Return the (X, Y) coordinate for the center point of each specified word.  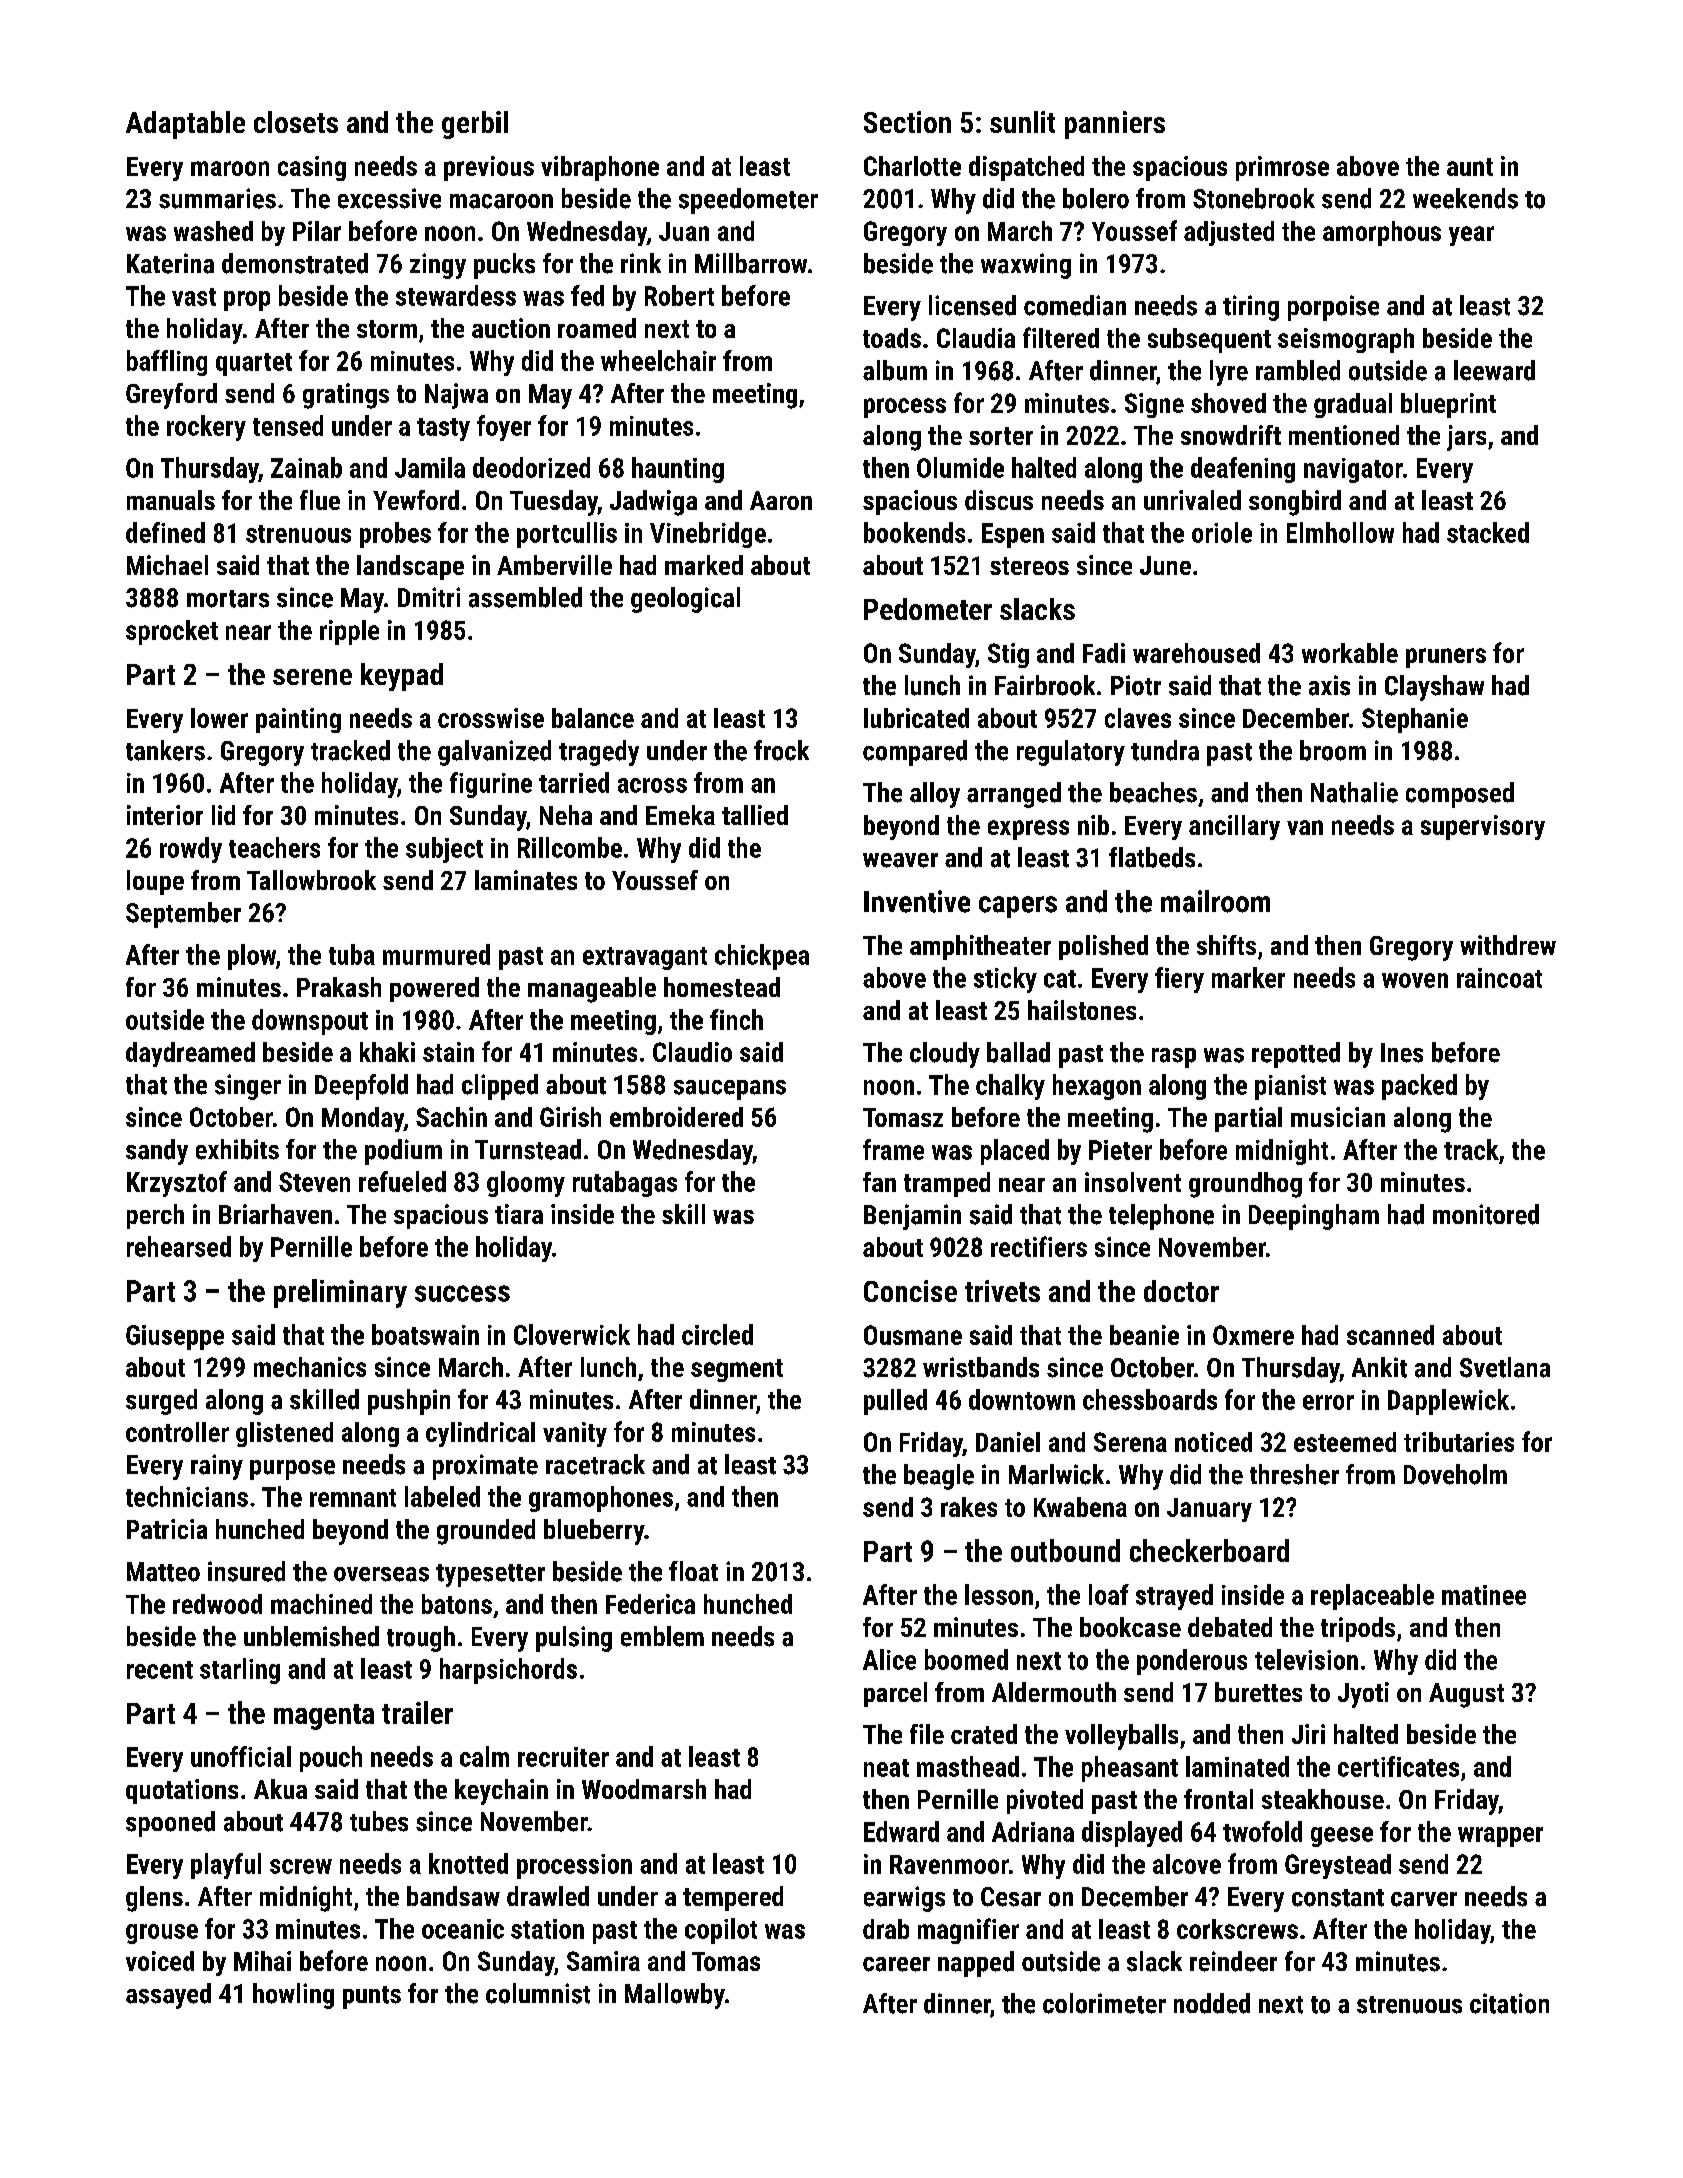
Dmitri (429, 597)
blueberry (594, 1532)
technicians (187, 1496)
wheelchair (658, 360)
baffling (167, 363)
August (1466, 1695)
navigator (1353, 470)
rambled (1298, 370)
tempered (733, 1898)
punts (372, 1997)
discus (999, 500)
